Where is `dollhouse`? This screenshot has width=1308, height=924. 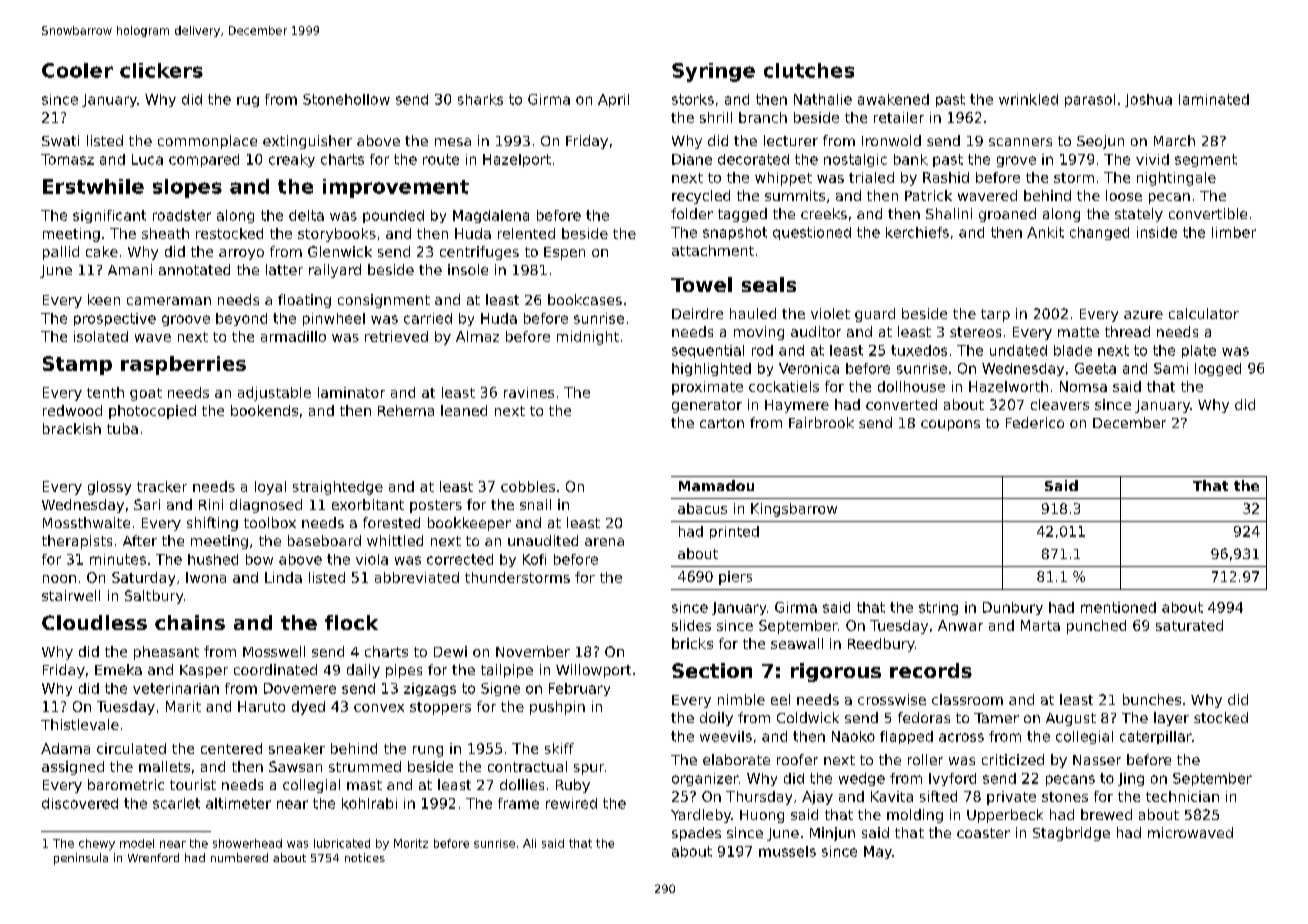 dollhouse is located at coordinates (911, 386).
